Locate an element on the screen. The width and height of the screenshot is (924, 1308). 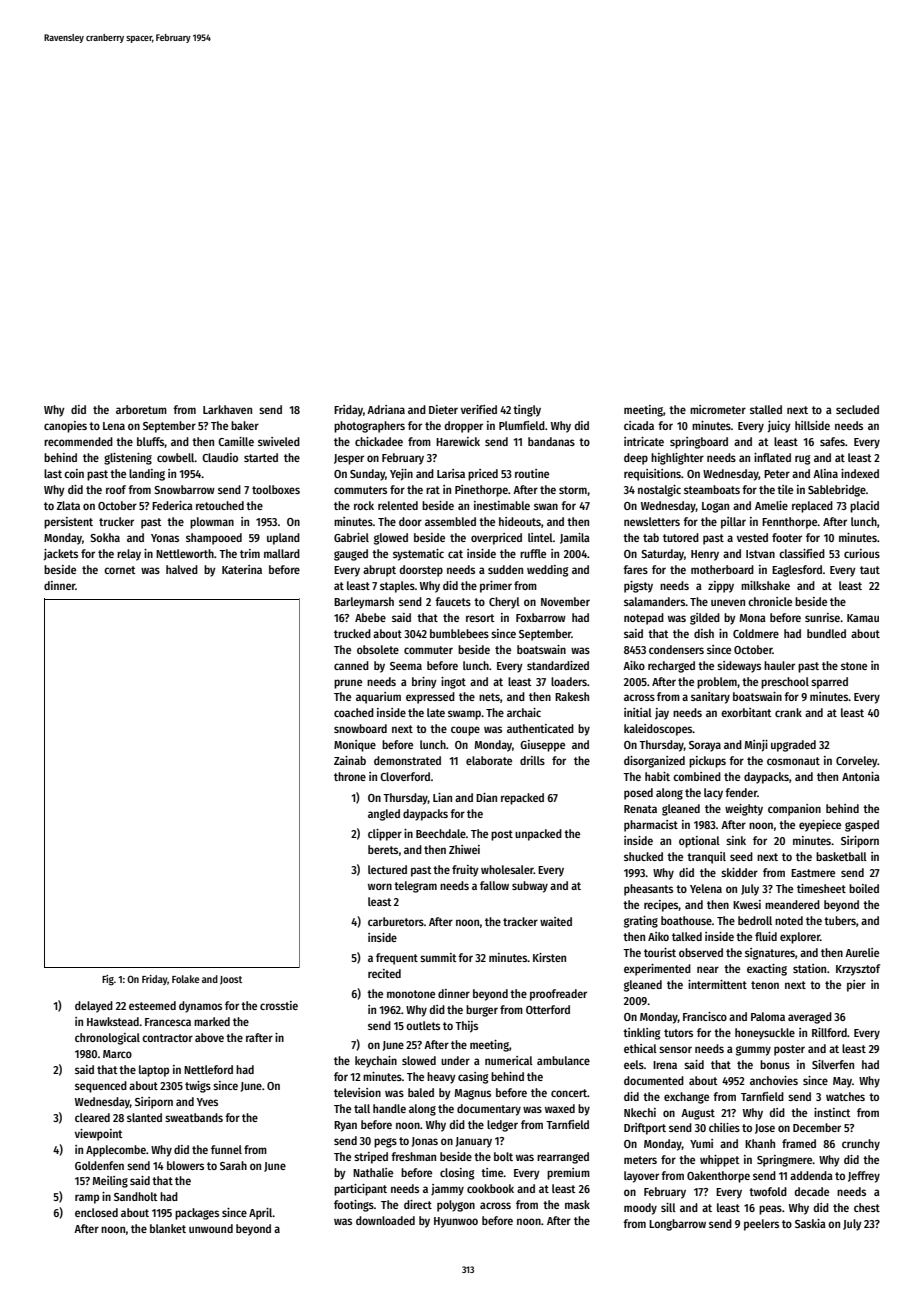
berets is located at coordinates (383, 849).
